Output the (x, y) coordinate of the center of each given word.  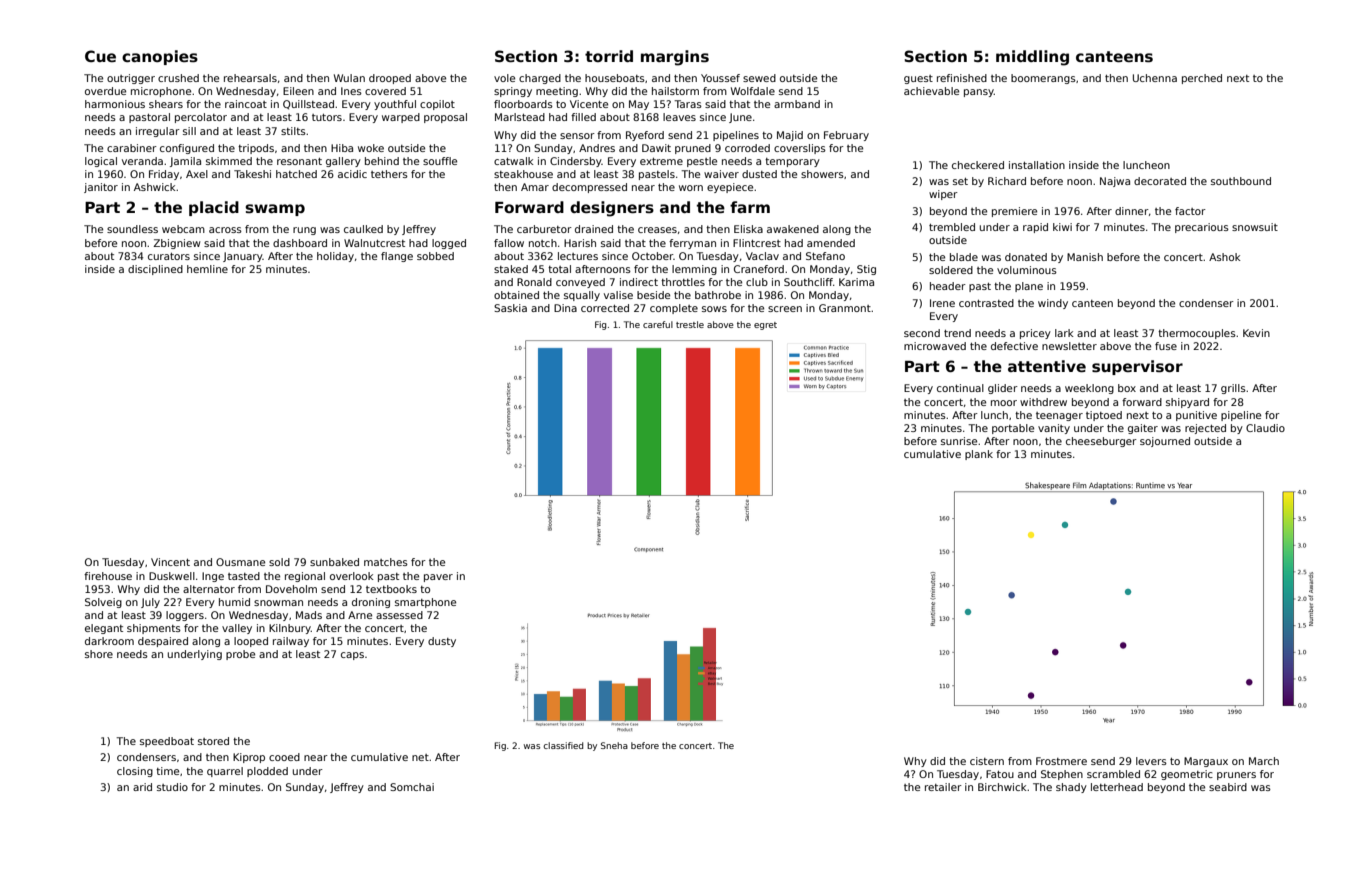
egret (765, 326)
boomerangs (1043, 79)
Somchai (412, 787)
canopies (160, 57)
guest (918, 79)
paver (438, 578)
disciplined (155, 270)
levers (1151, 761)
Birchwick (1002, 787)
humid (234, 602)
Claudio (1265, 428)
